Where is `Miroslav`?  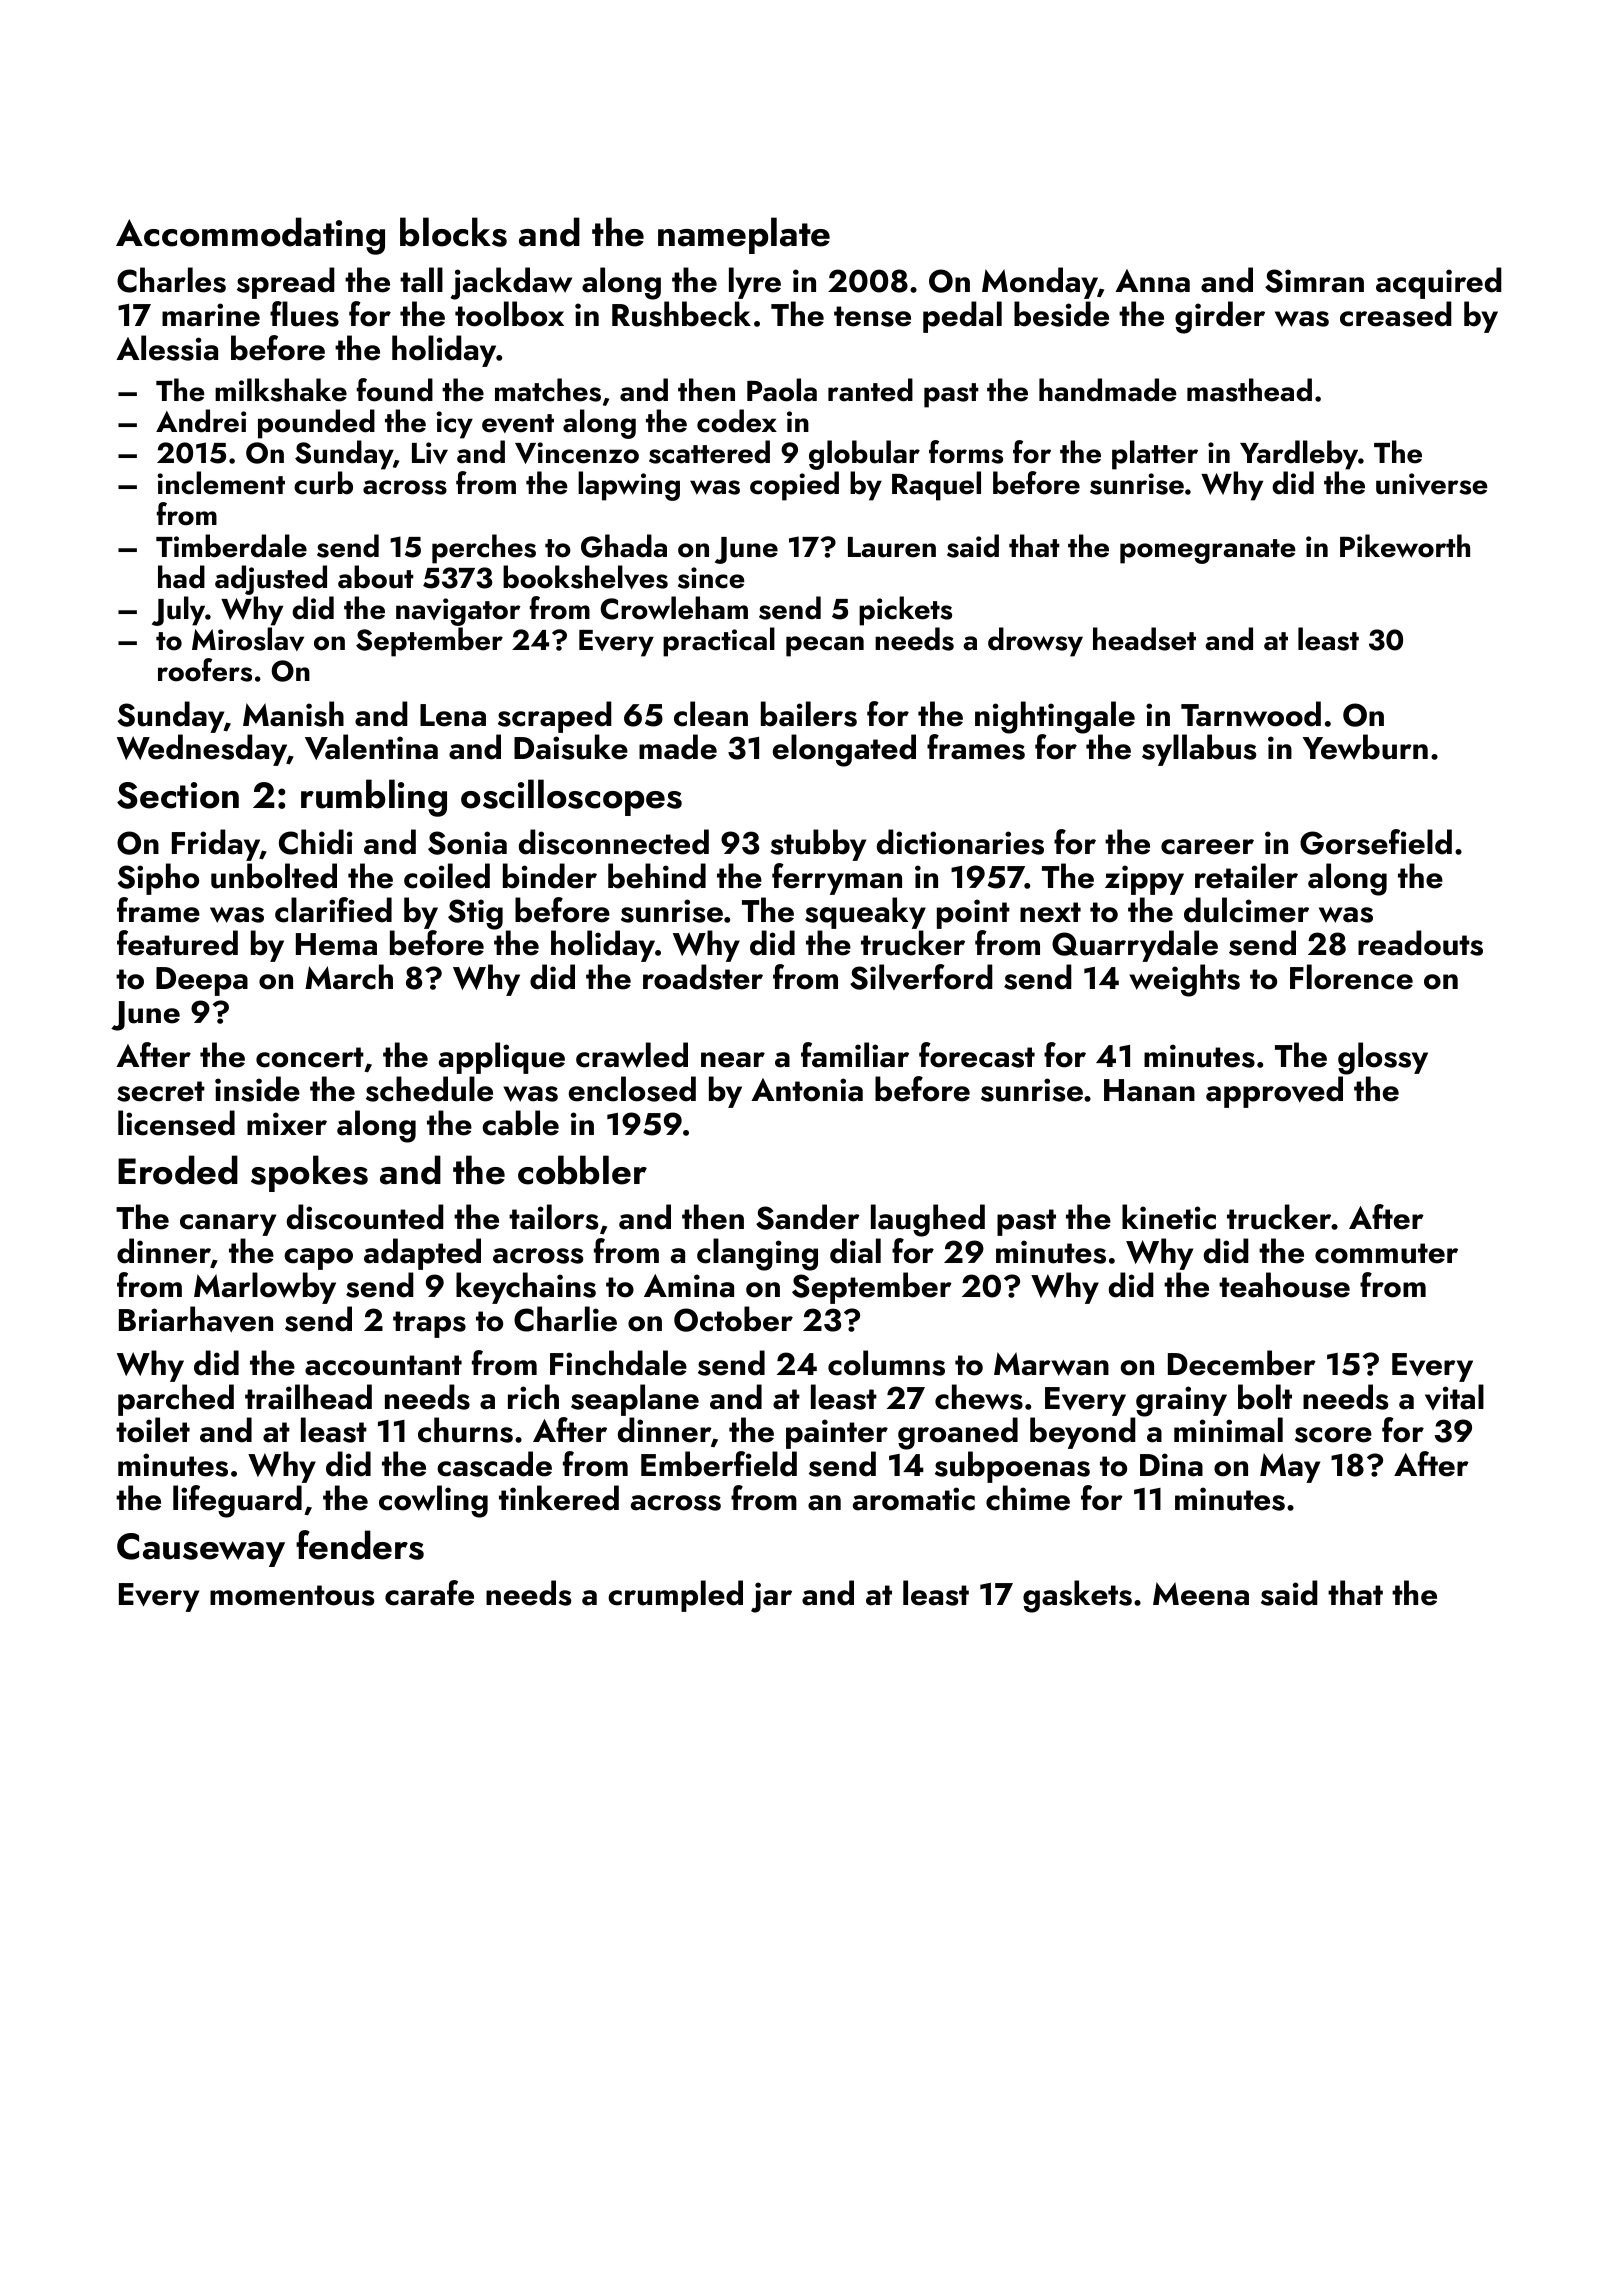
Miroslav is located at coordinates (248, 639).
